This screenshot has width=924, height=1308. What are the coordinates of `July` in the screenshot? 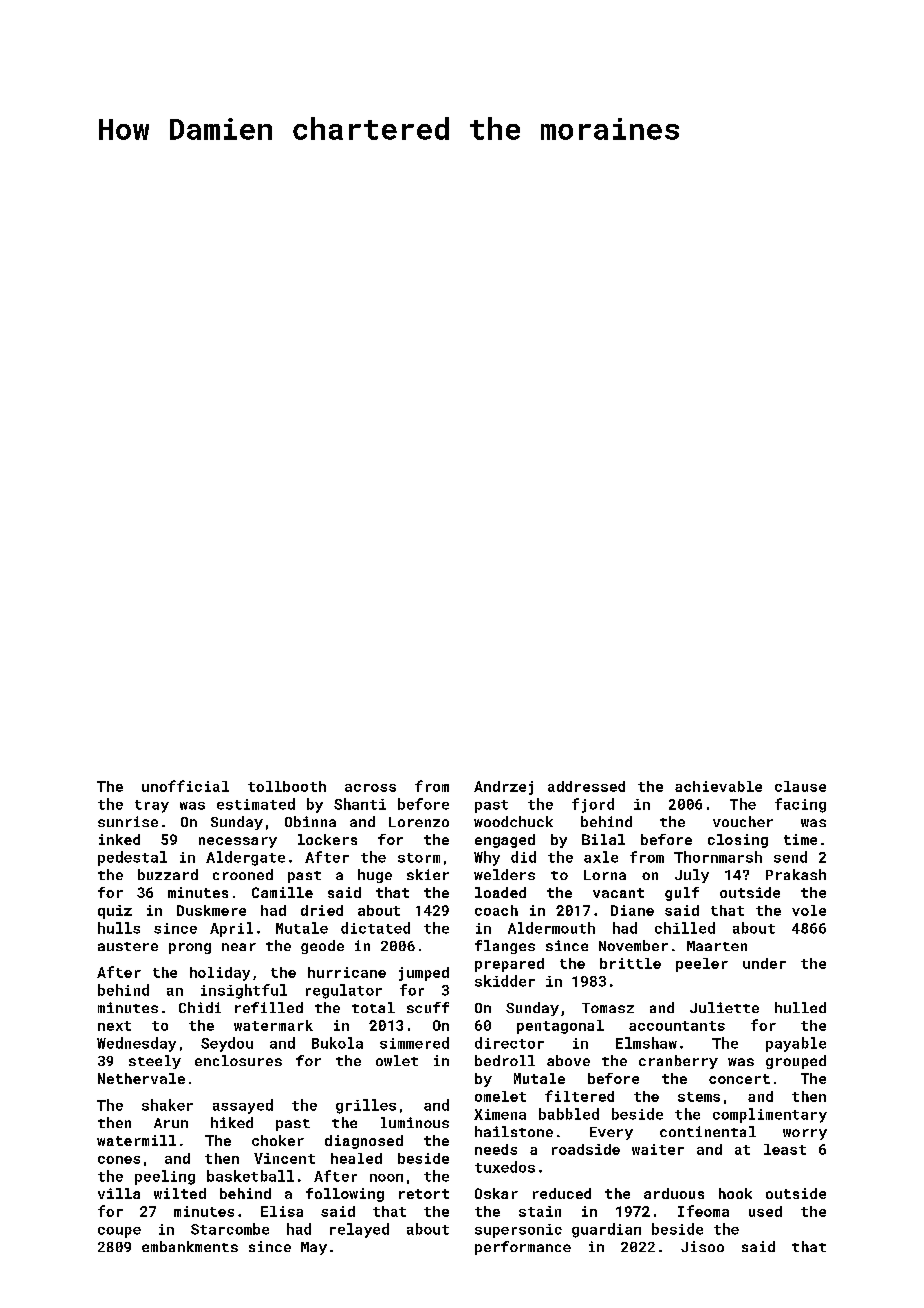 It's located at (692, 876).
